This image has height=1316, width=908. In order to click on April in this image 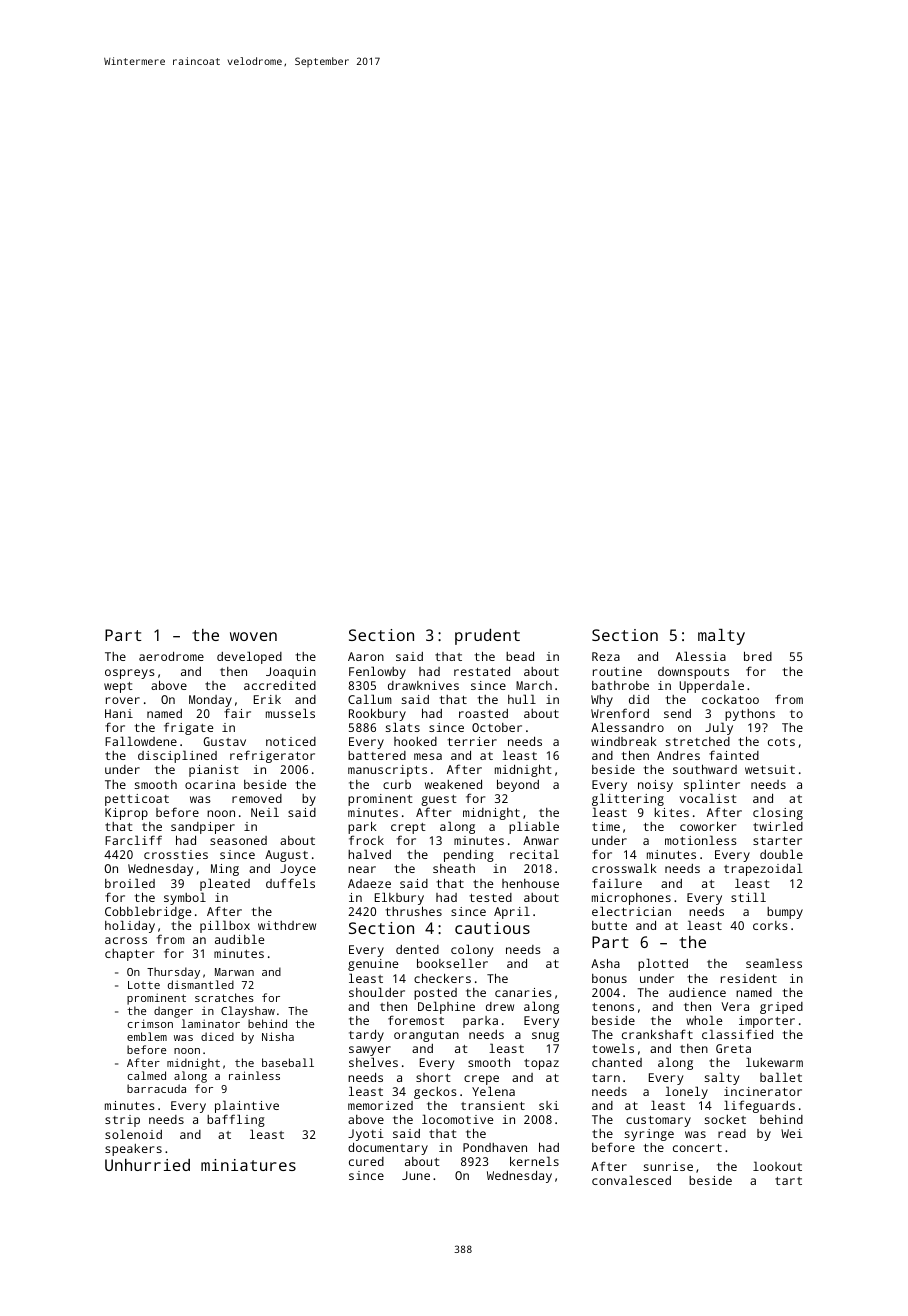, I will do `click(512, 912)`.
